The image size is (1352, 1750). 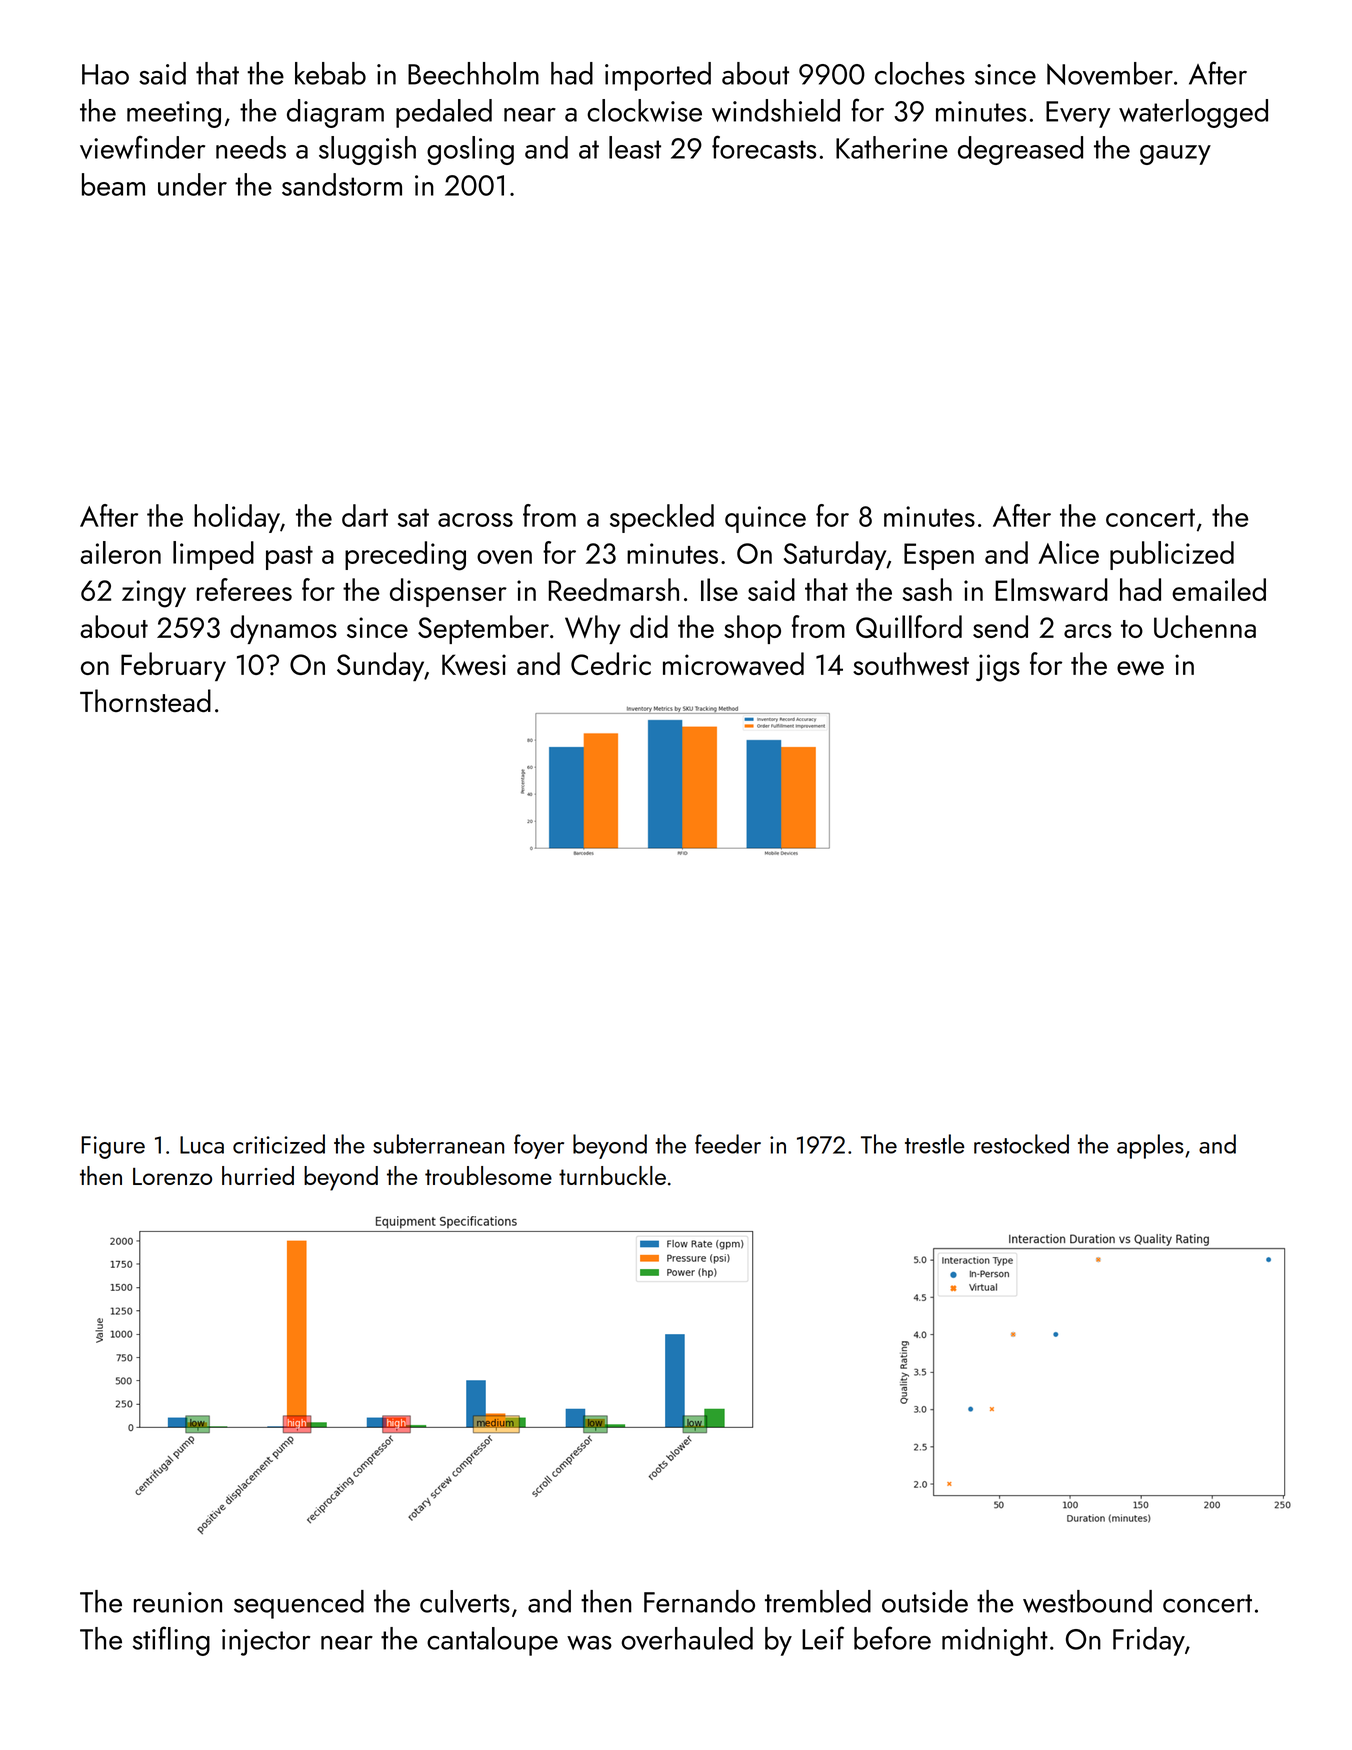 I want to click on cloches, so click(x=920, y=73).
